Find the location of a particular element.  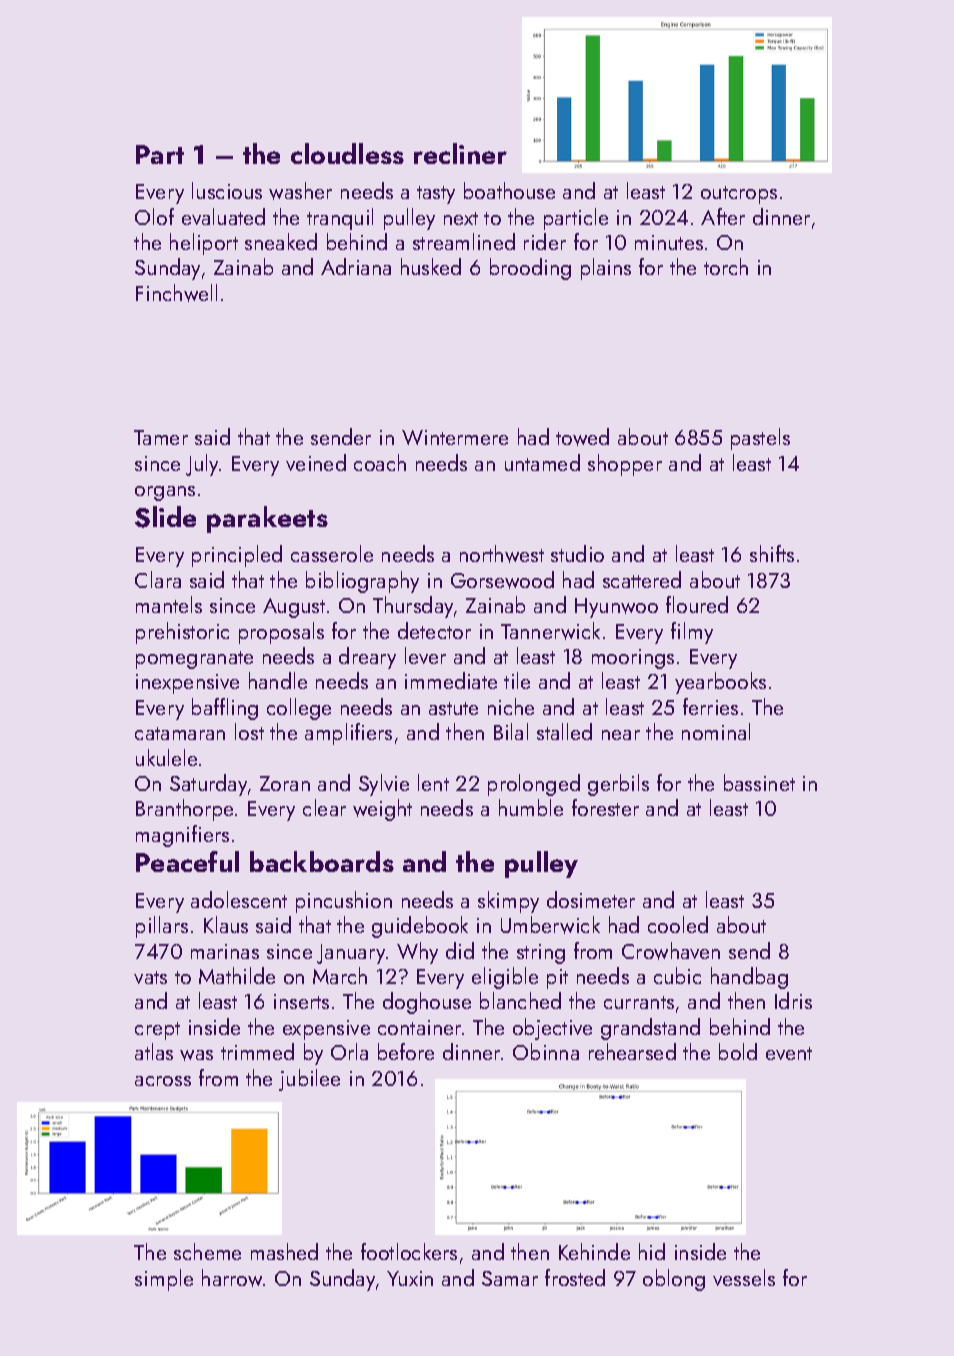

torch is located at coordinates (726, 266).
